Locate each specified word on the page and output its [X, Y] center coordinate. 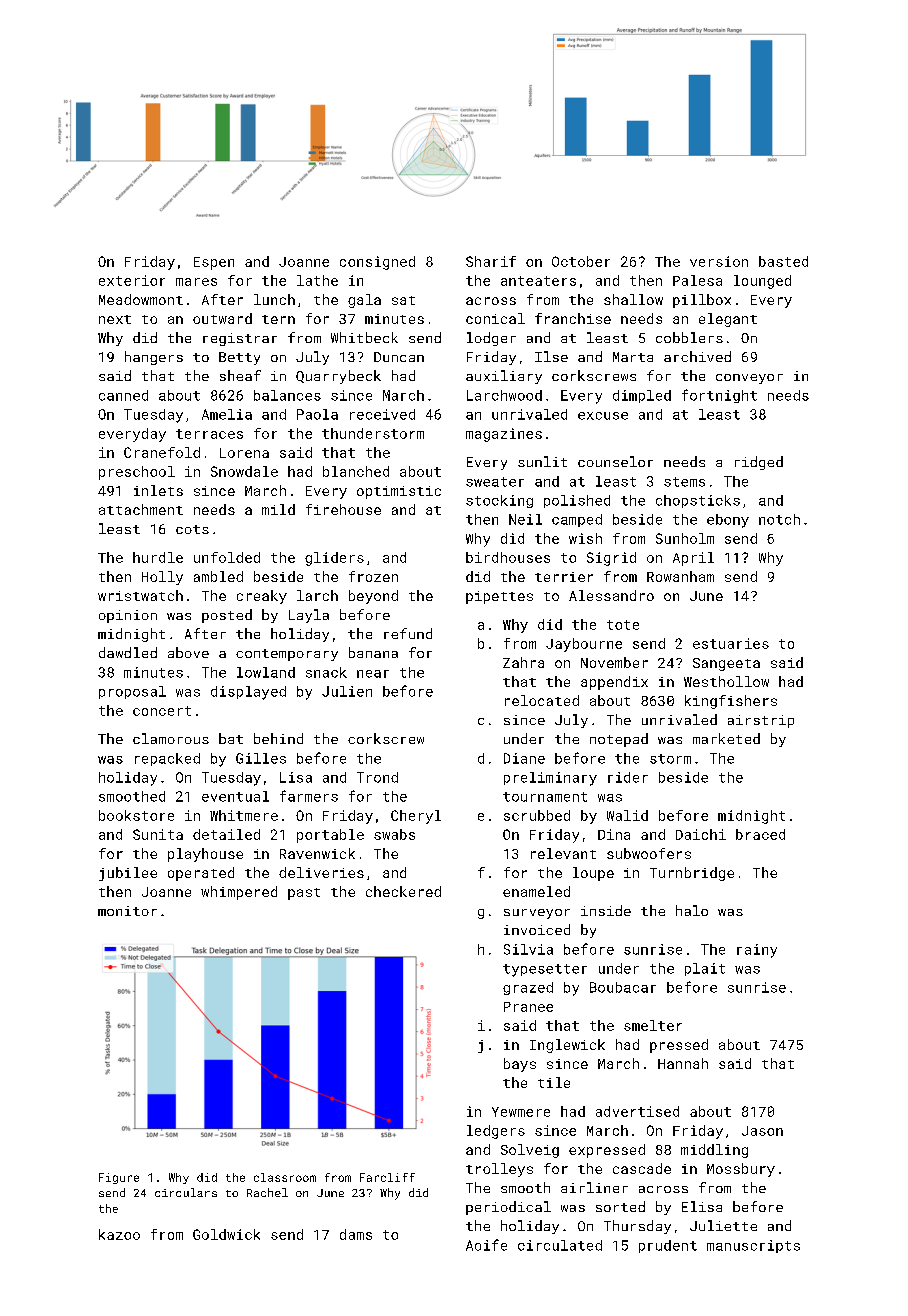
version [719, 261]
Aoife [486, 1245]
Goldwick [226, 1234]
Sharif [491, 261]
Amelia [227, 414]
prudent [668, 1246]
